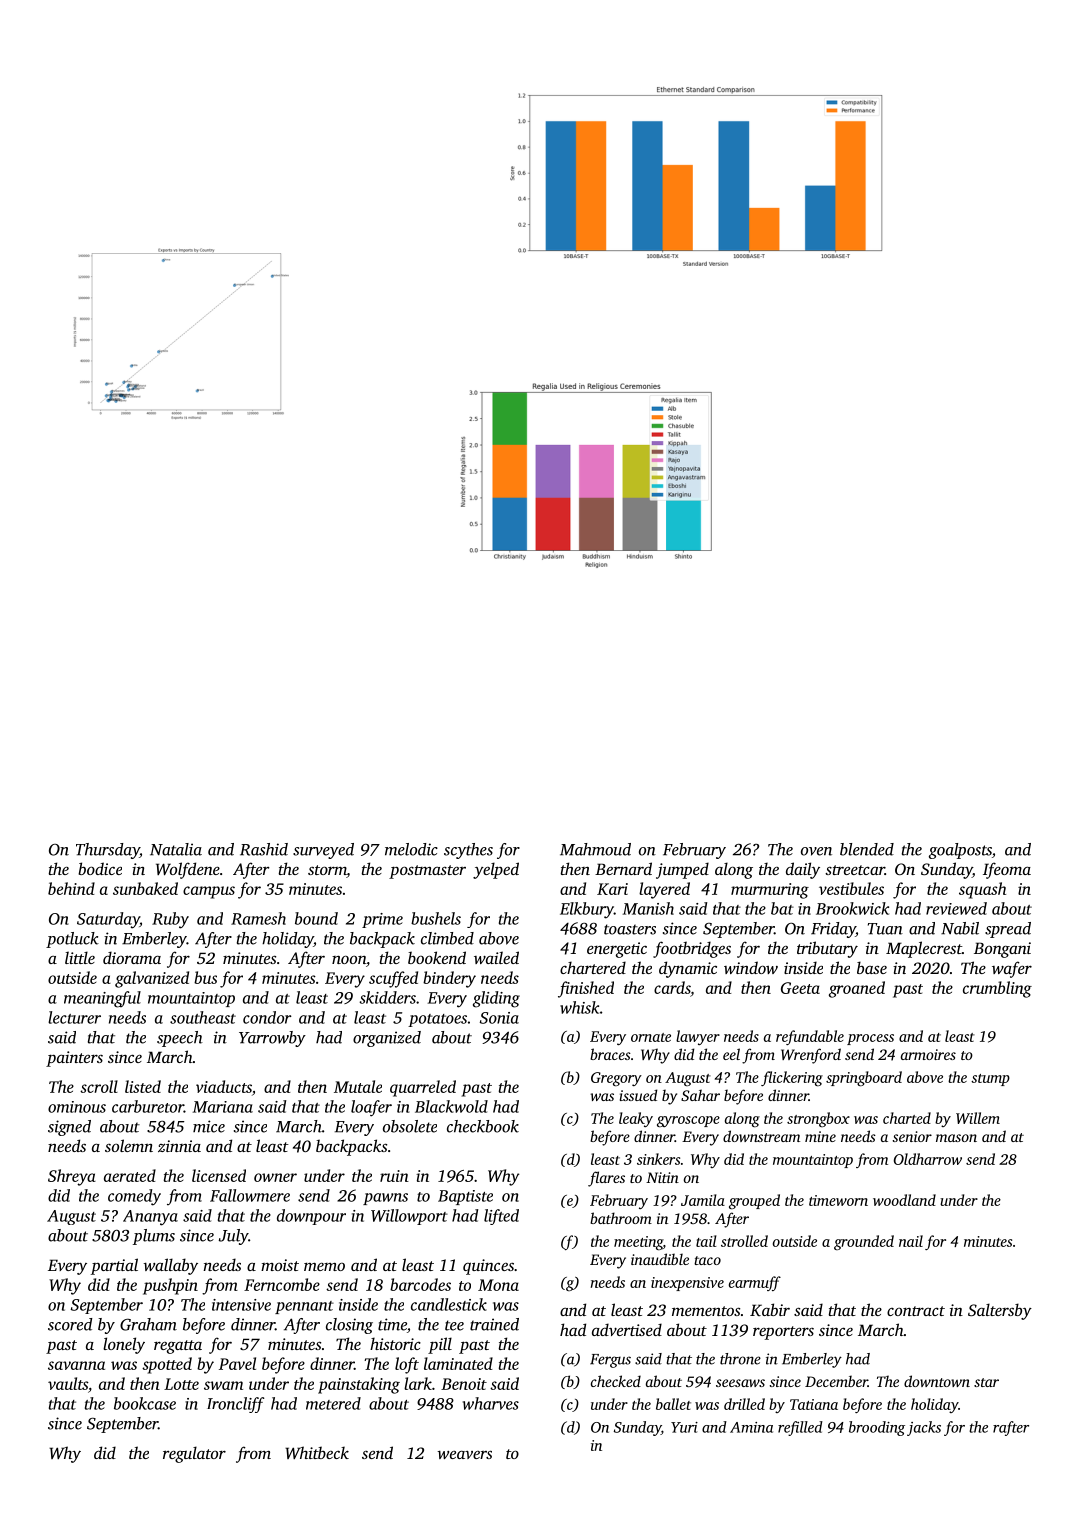  Describe the element at coordinates (616, 1381) in the screenshot. I see `checked` at that location.
